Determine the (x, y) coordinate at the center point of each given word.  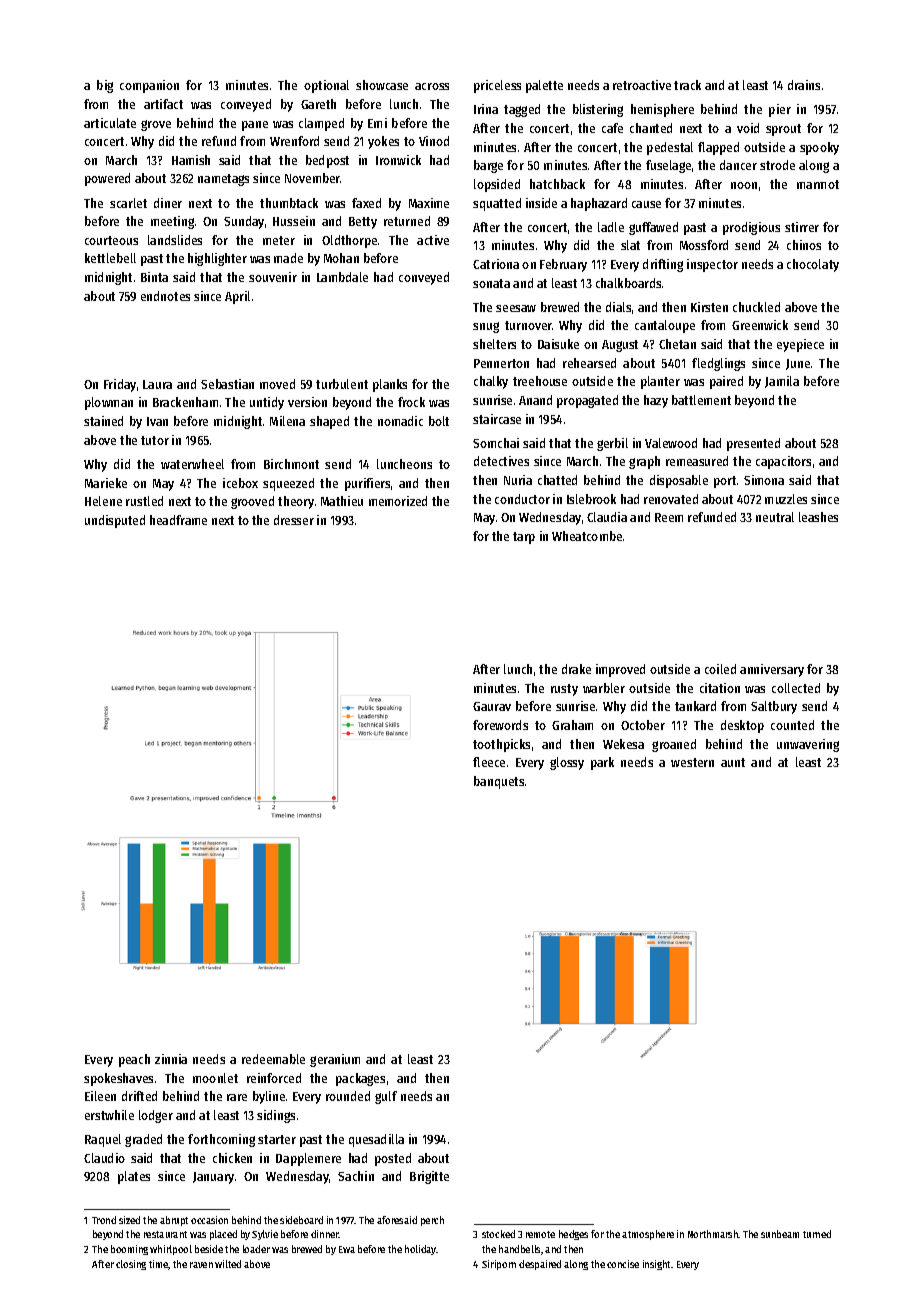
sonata (491, 283)
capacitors (783, 462)
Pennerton (501, 363)
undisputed (115, 521)
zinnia (171, 1059)
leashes (818, 517)
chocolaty (813, 265)
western (692, 762)
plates (134, 1177)
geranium (335, 1060)
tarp (524, 538)
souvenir (273, 277)
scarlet (128, 203)
